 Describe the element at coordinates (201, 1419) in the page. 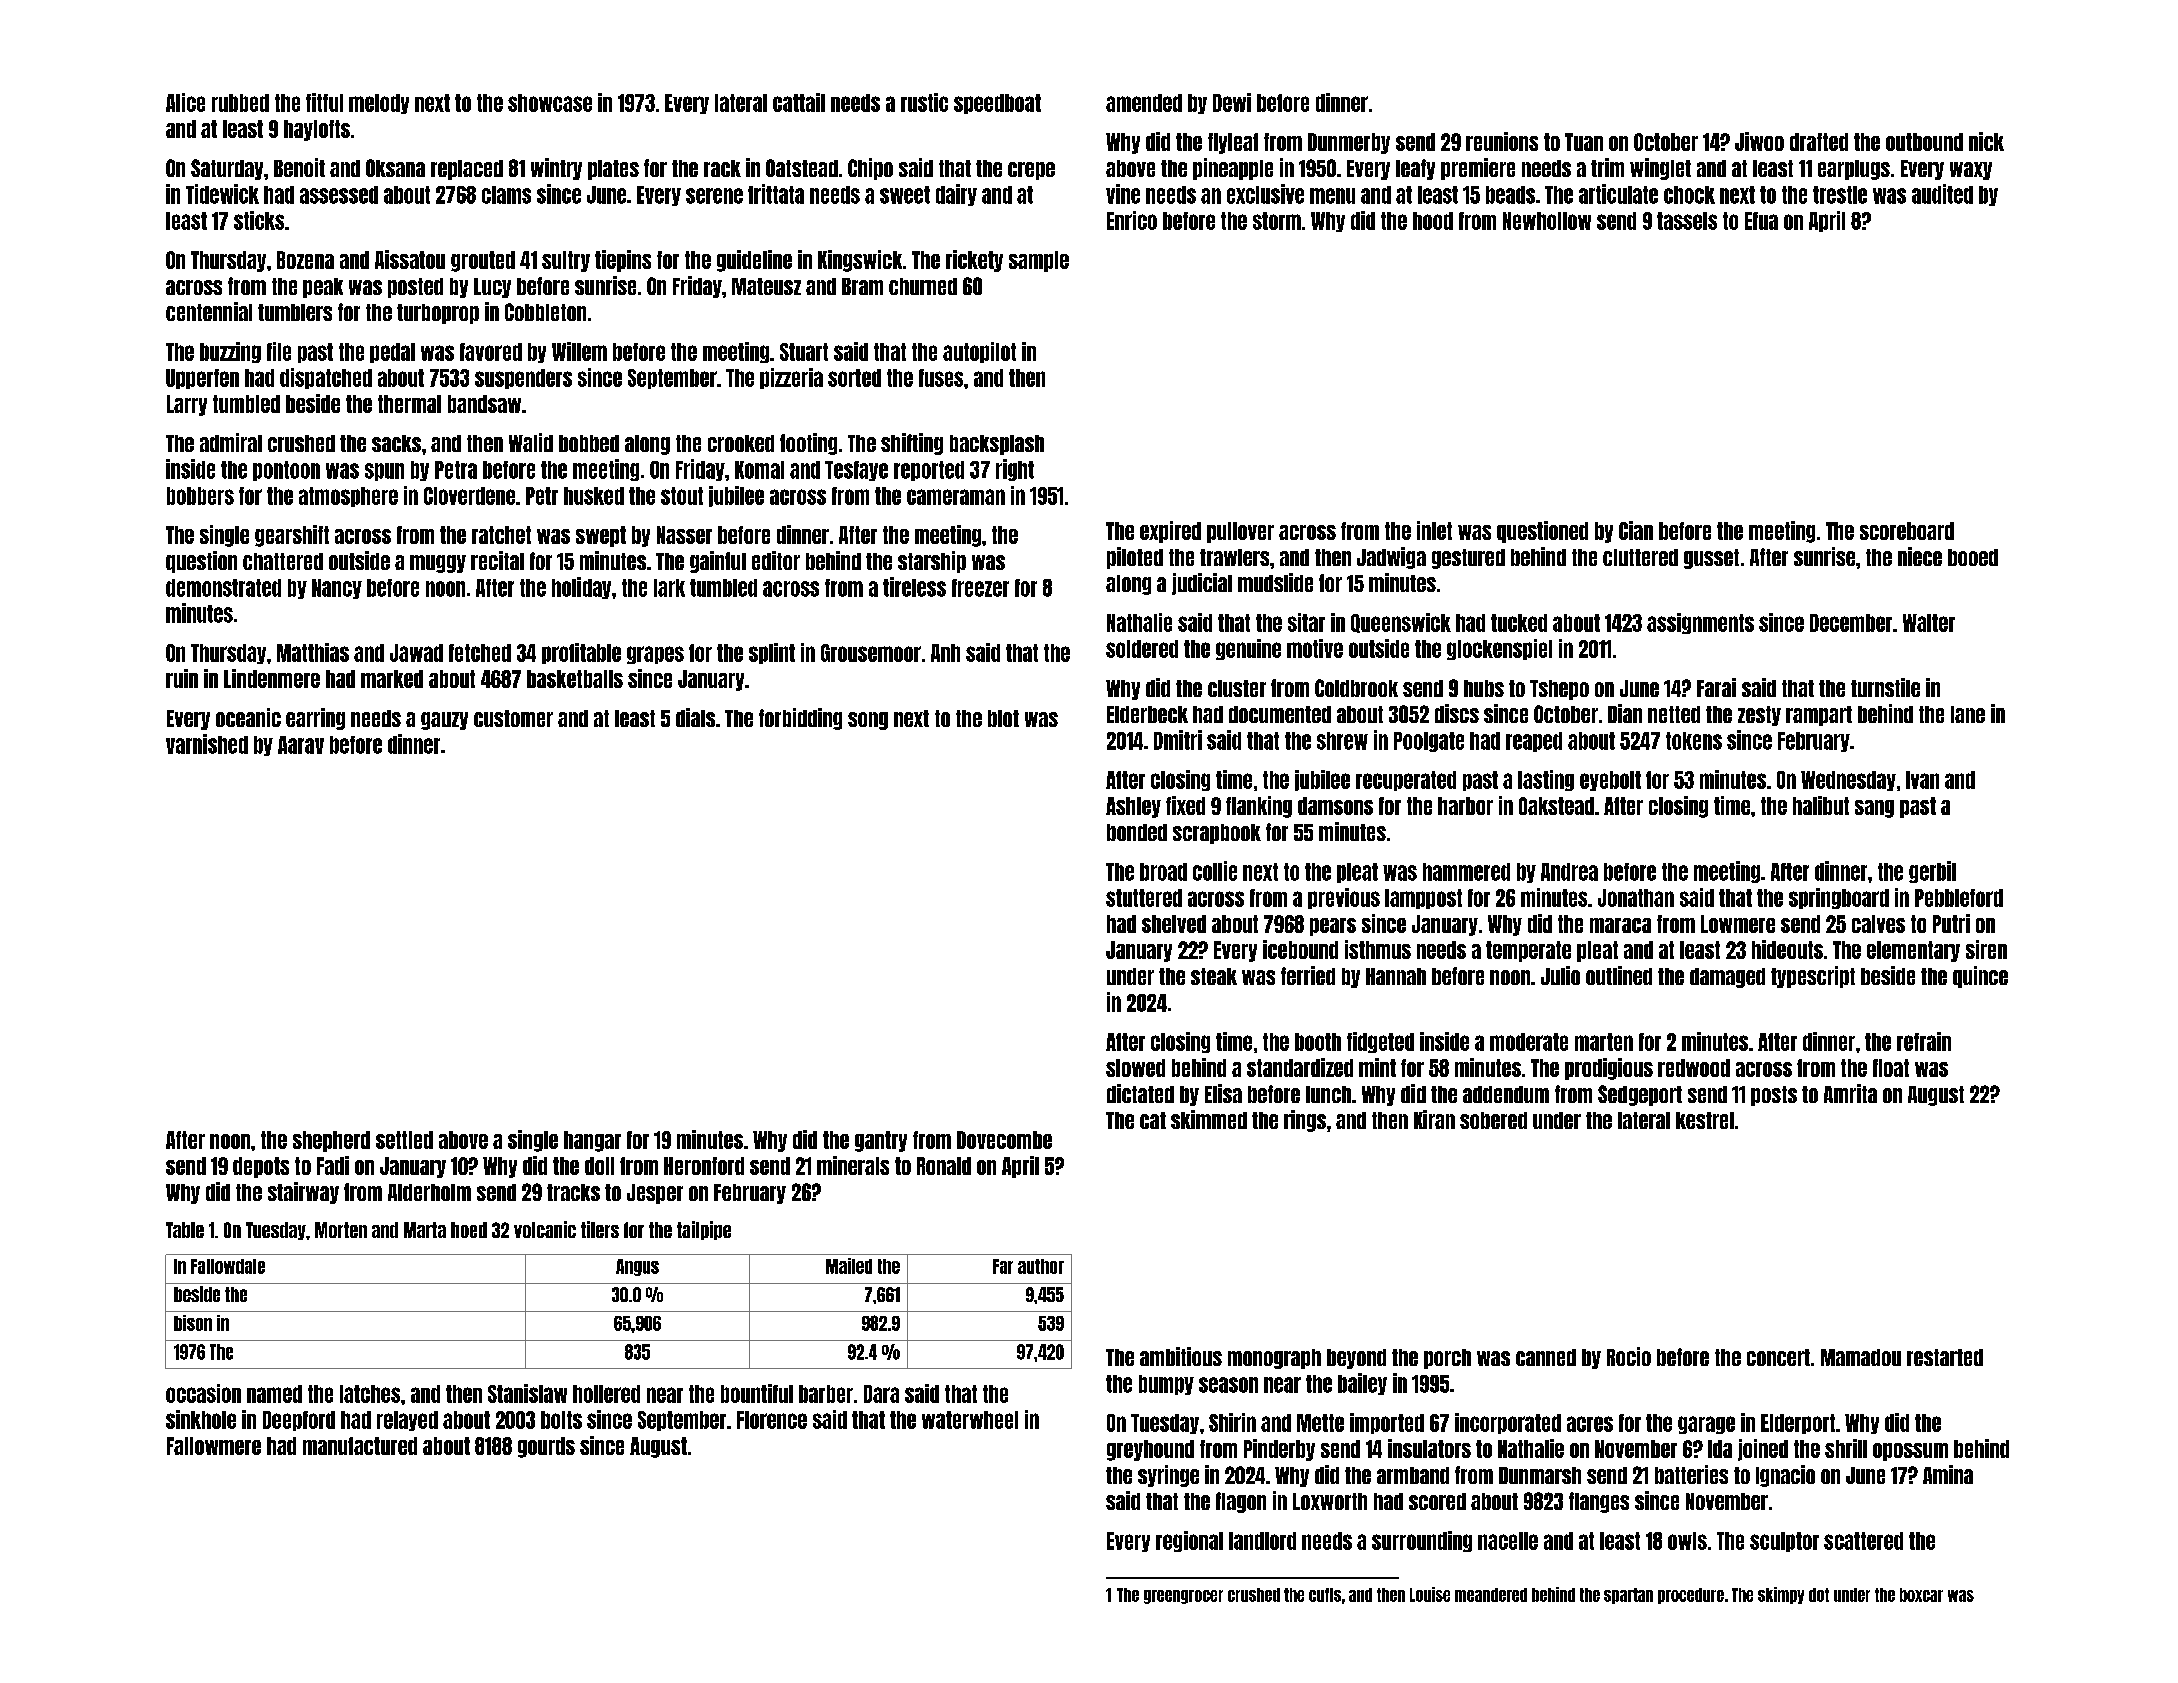

I see `sinkhole` at that location.
